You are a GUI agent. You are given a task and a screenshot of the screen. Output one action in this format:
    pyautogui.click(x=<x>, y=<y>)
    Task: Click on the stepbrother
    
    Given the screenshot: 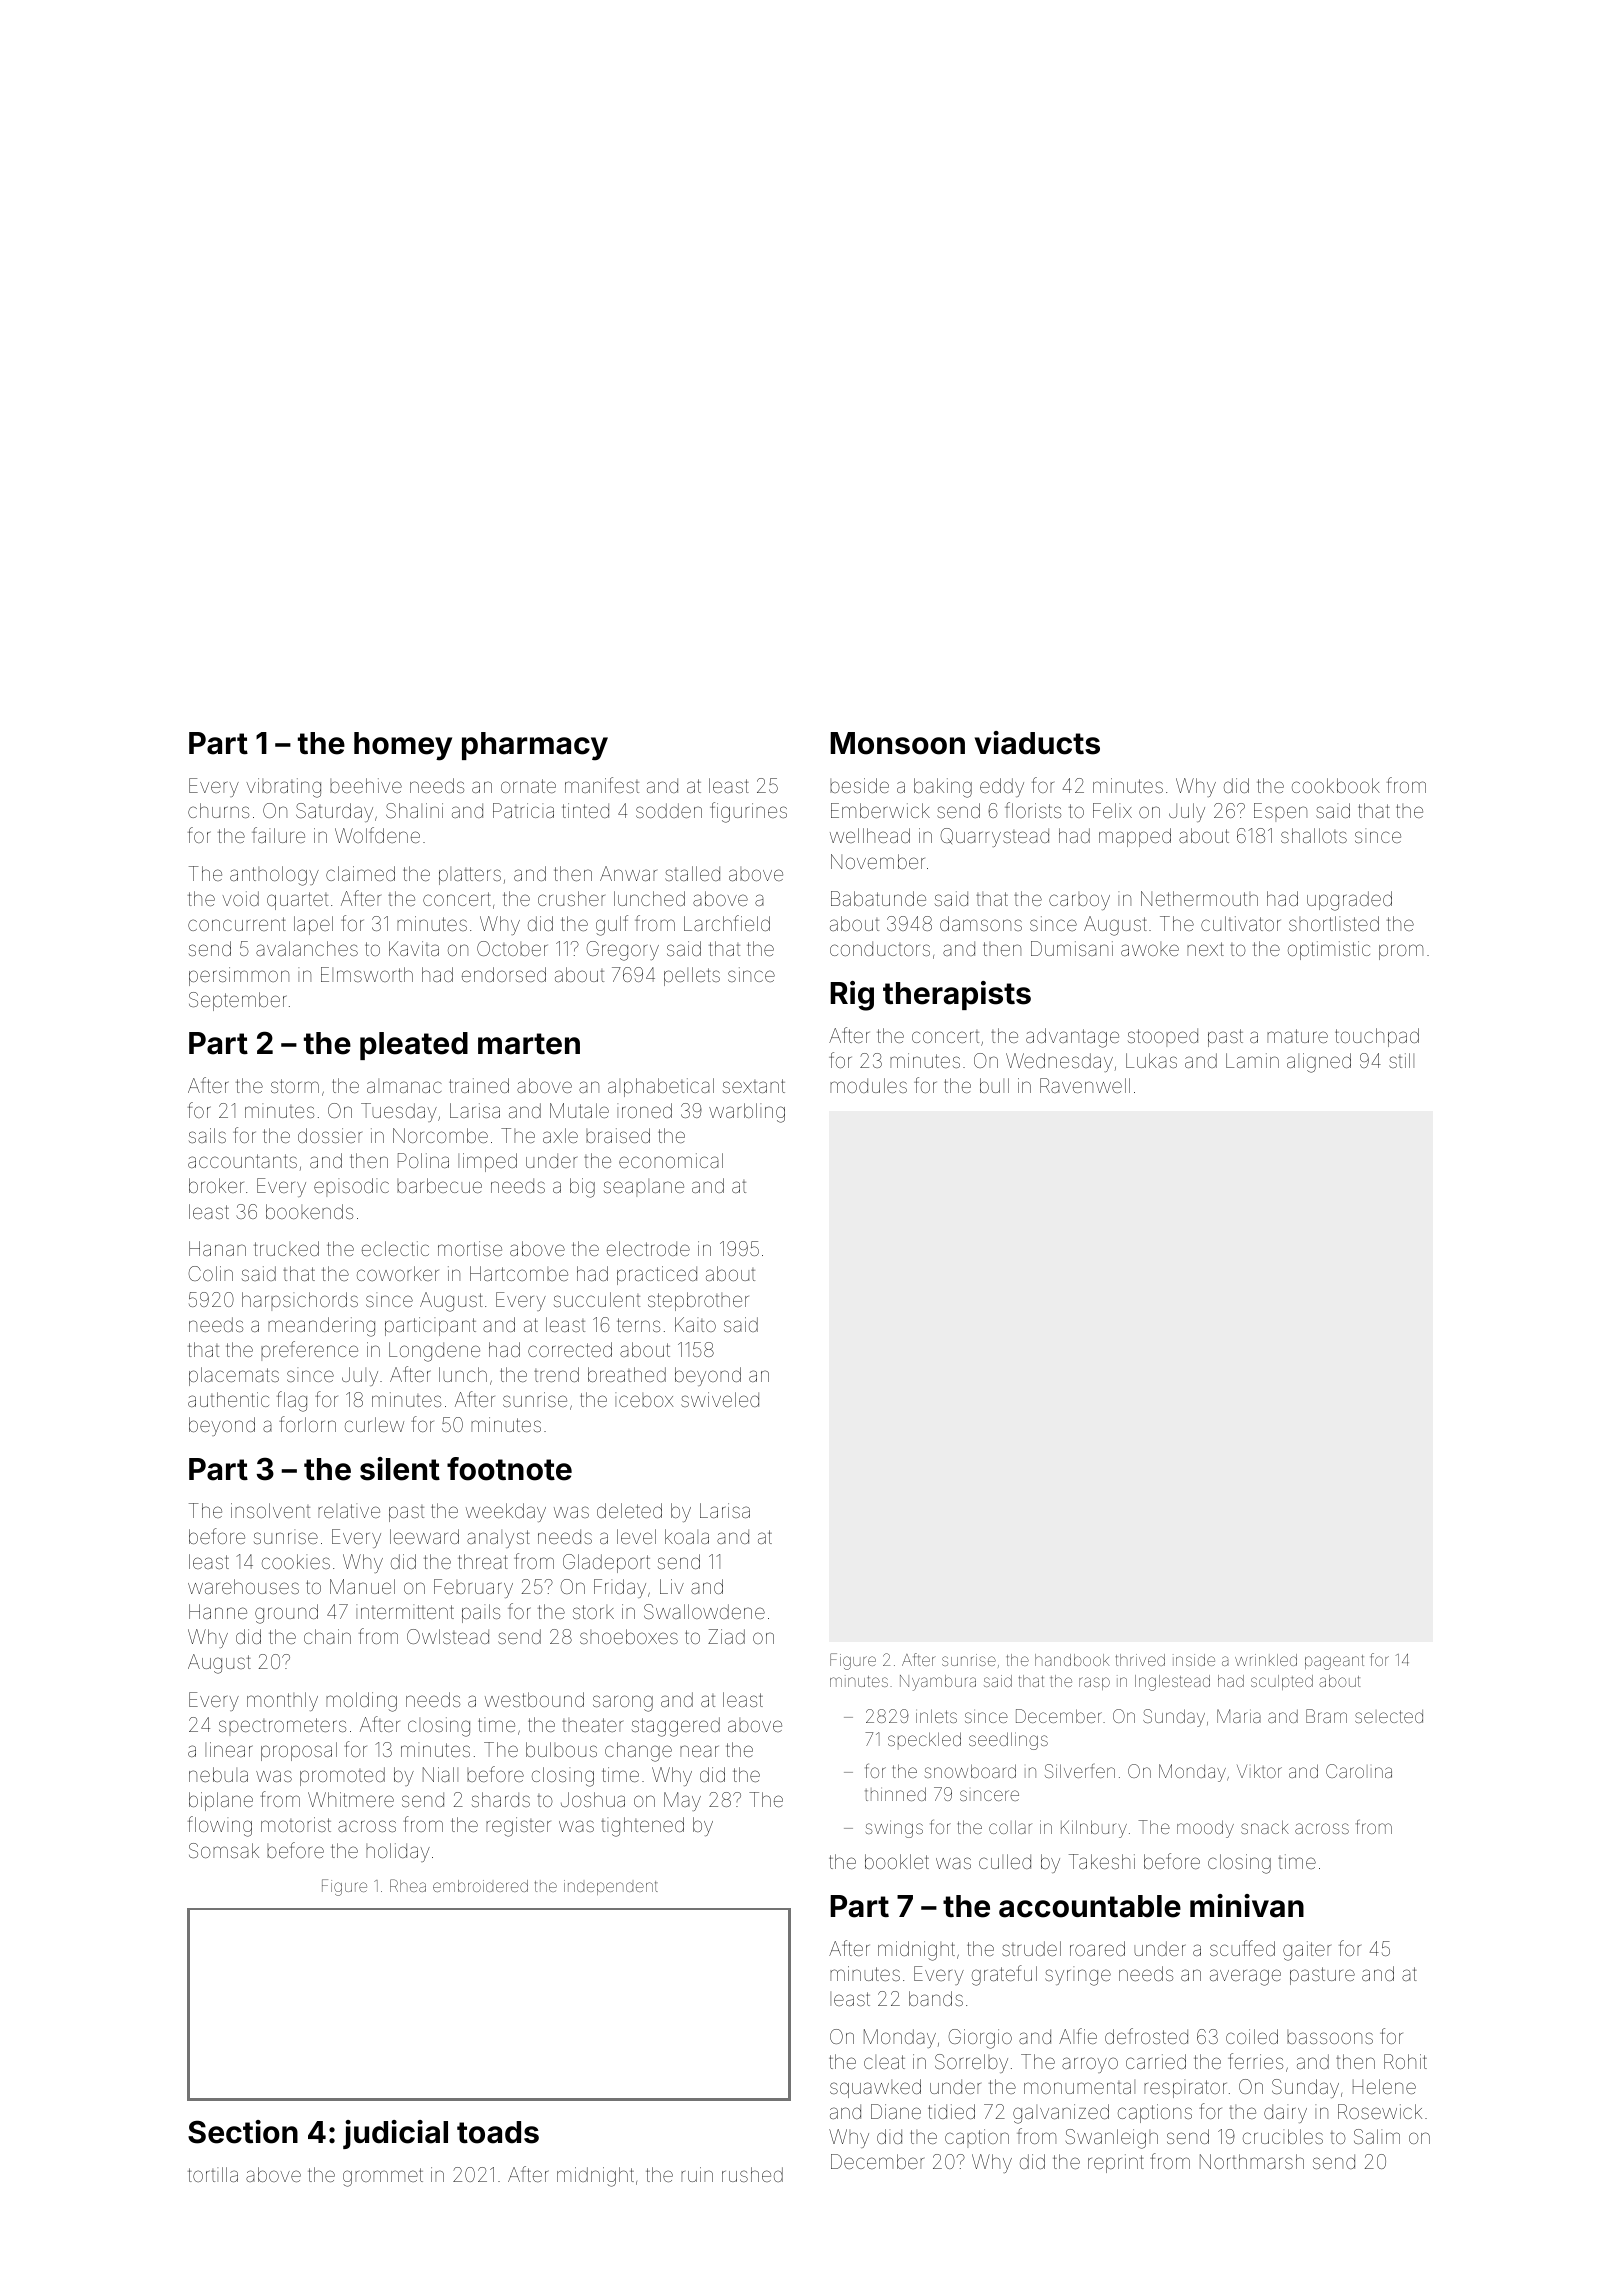 What is the action you would take?
    pyautogui.click(x=698, y=1301)
